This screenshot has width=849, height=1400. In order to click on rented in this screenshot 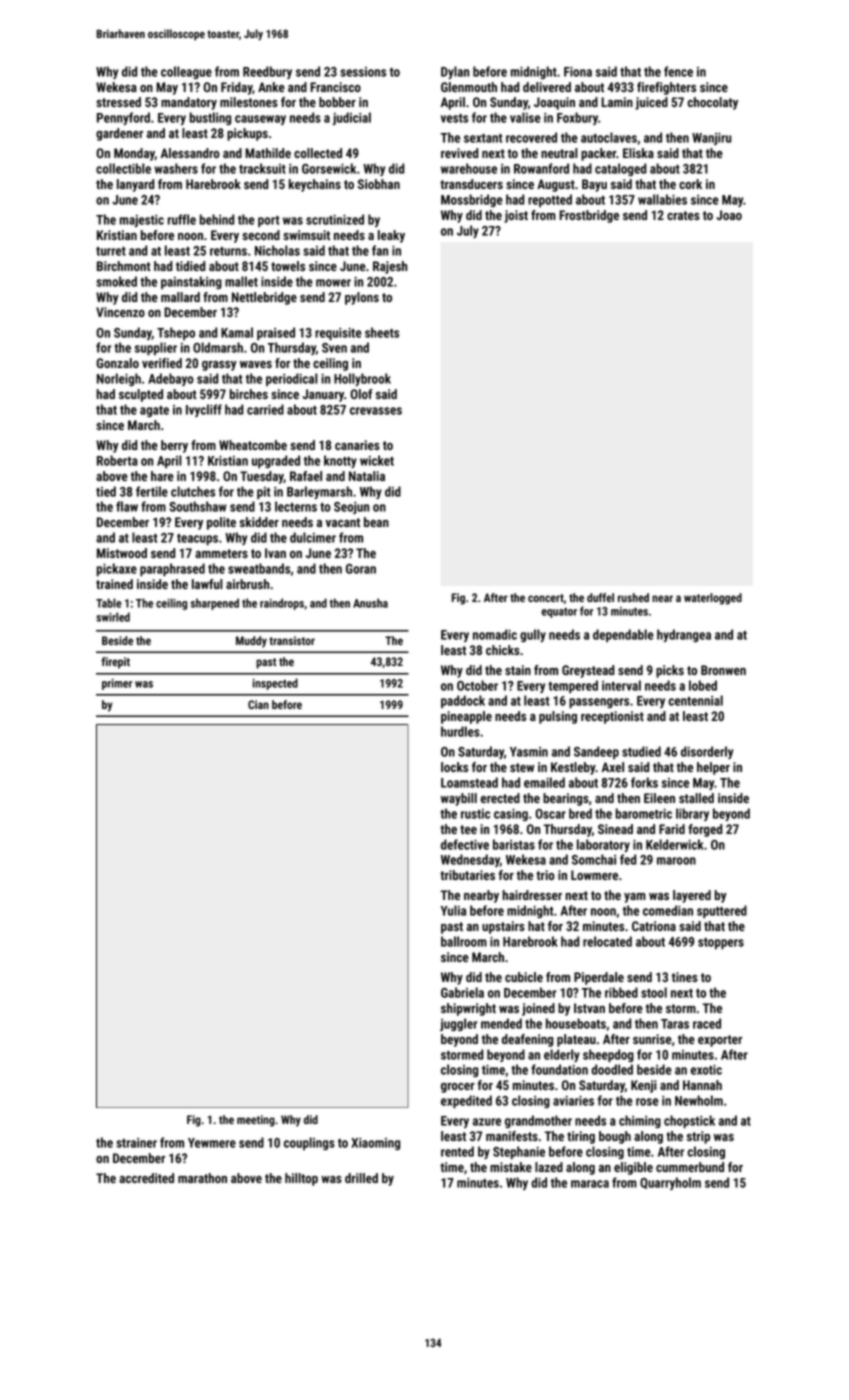, I will do `click(457, 1151)`.
